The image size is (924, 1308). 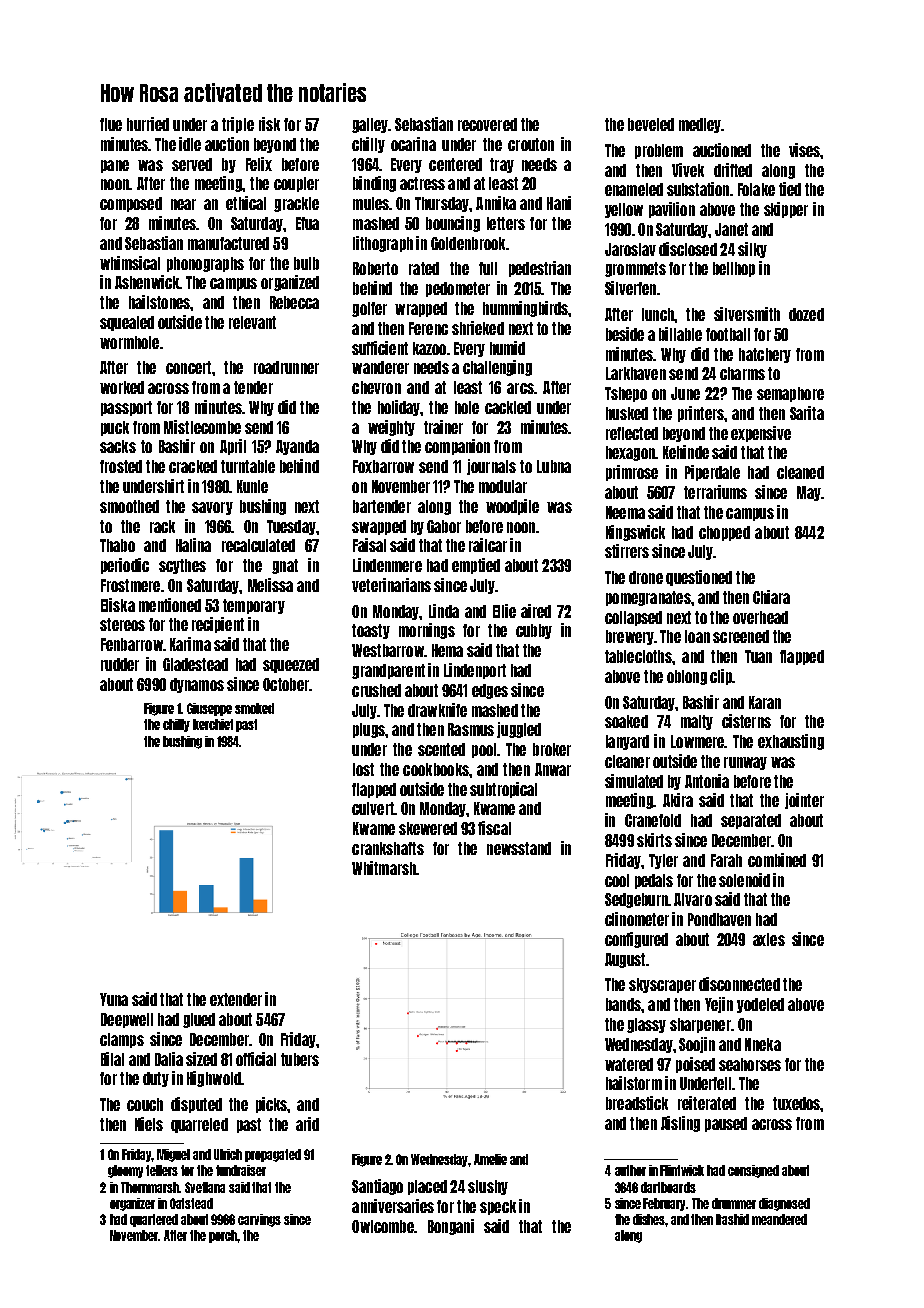 What do you see at coordinates (488, 268) in the page?
I see `full` at bounding box center [488, 268].
